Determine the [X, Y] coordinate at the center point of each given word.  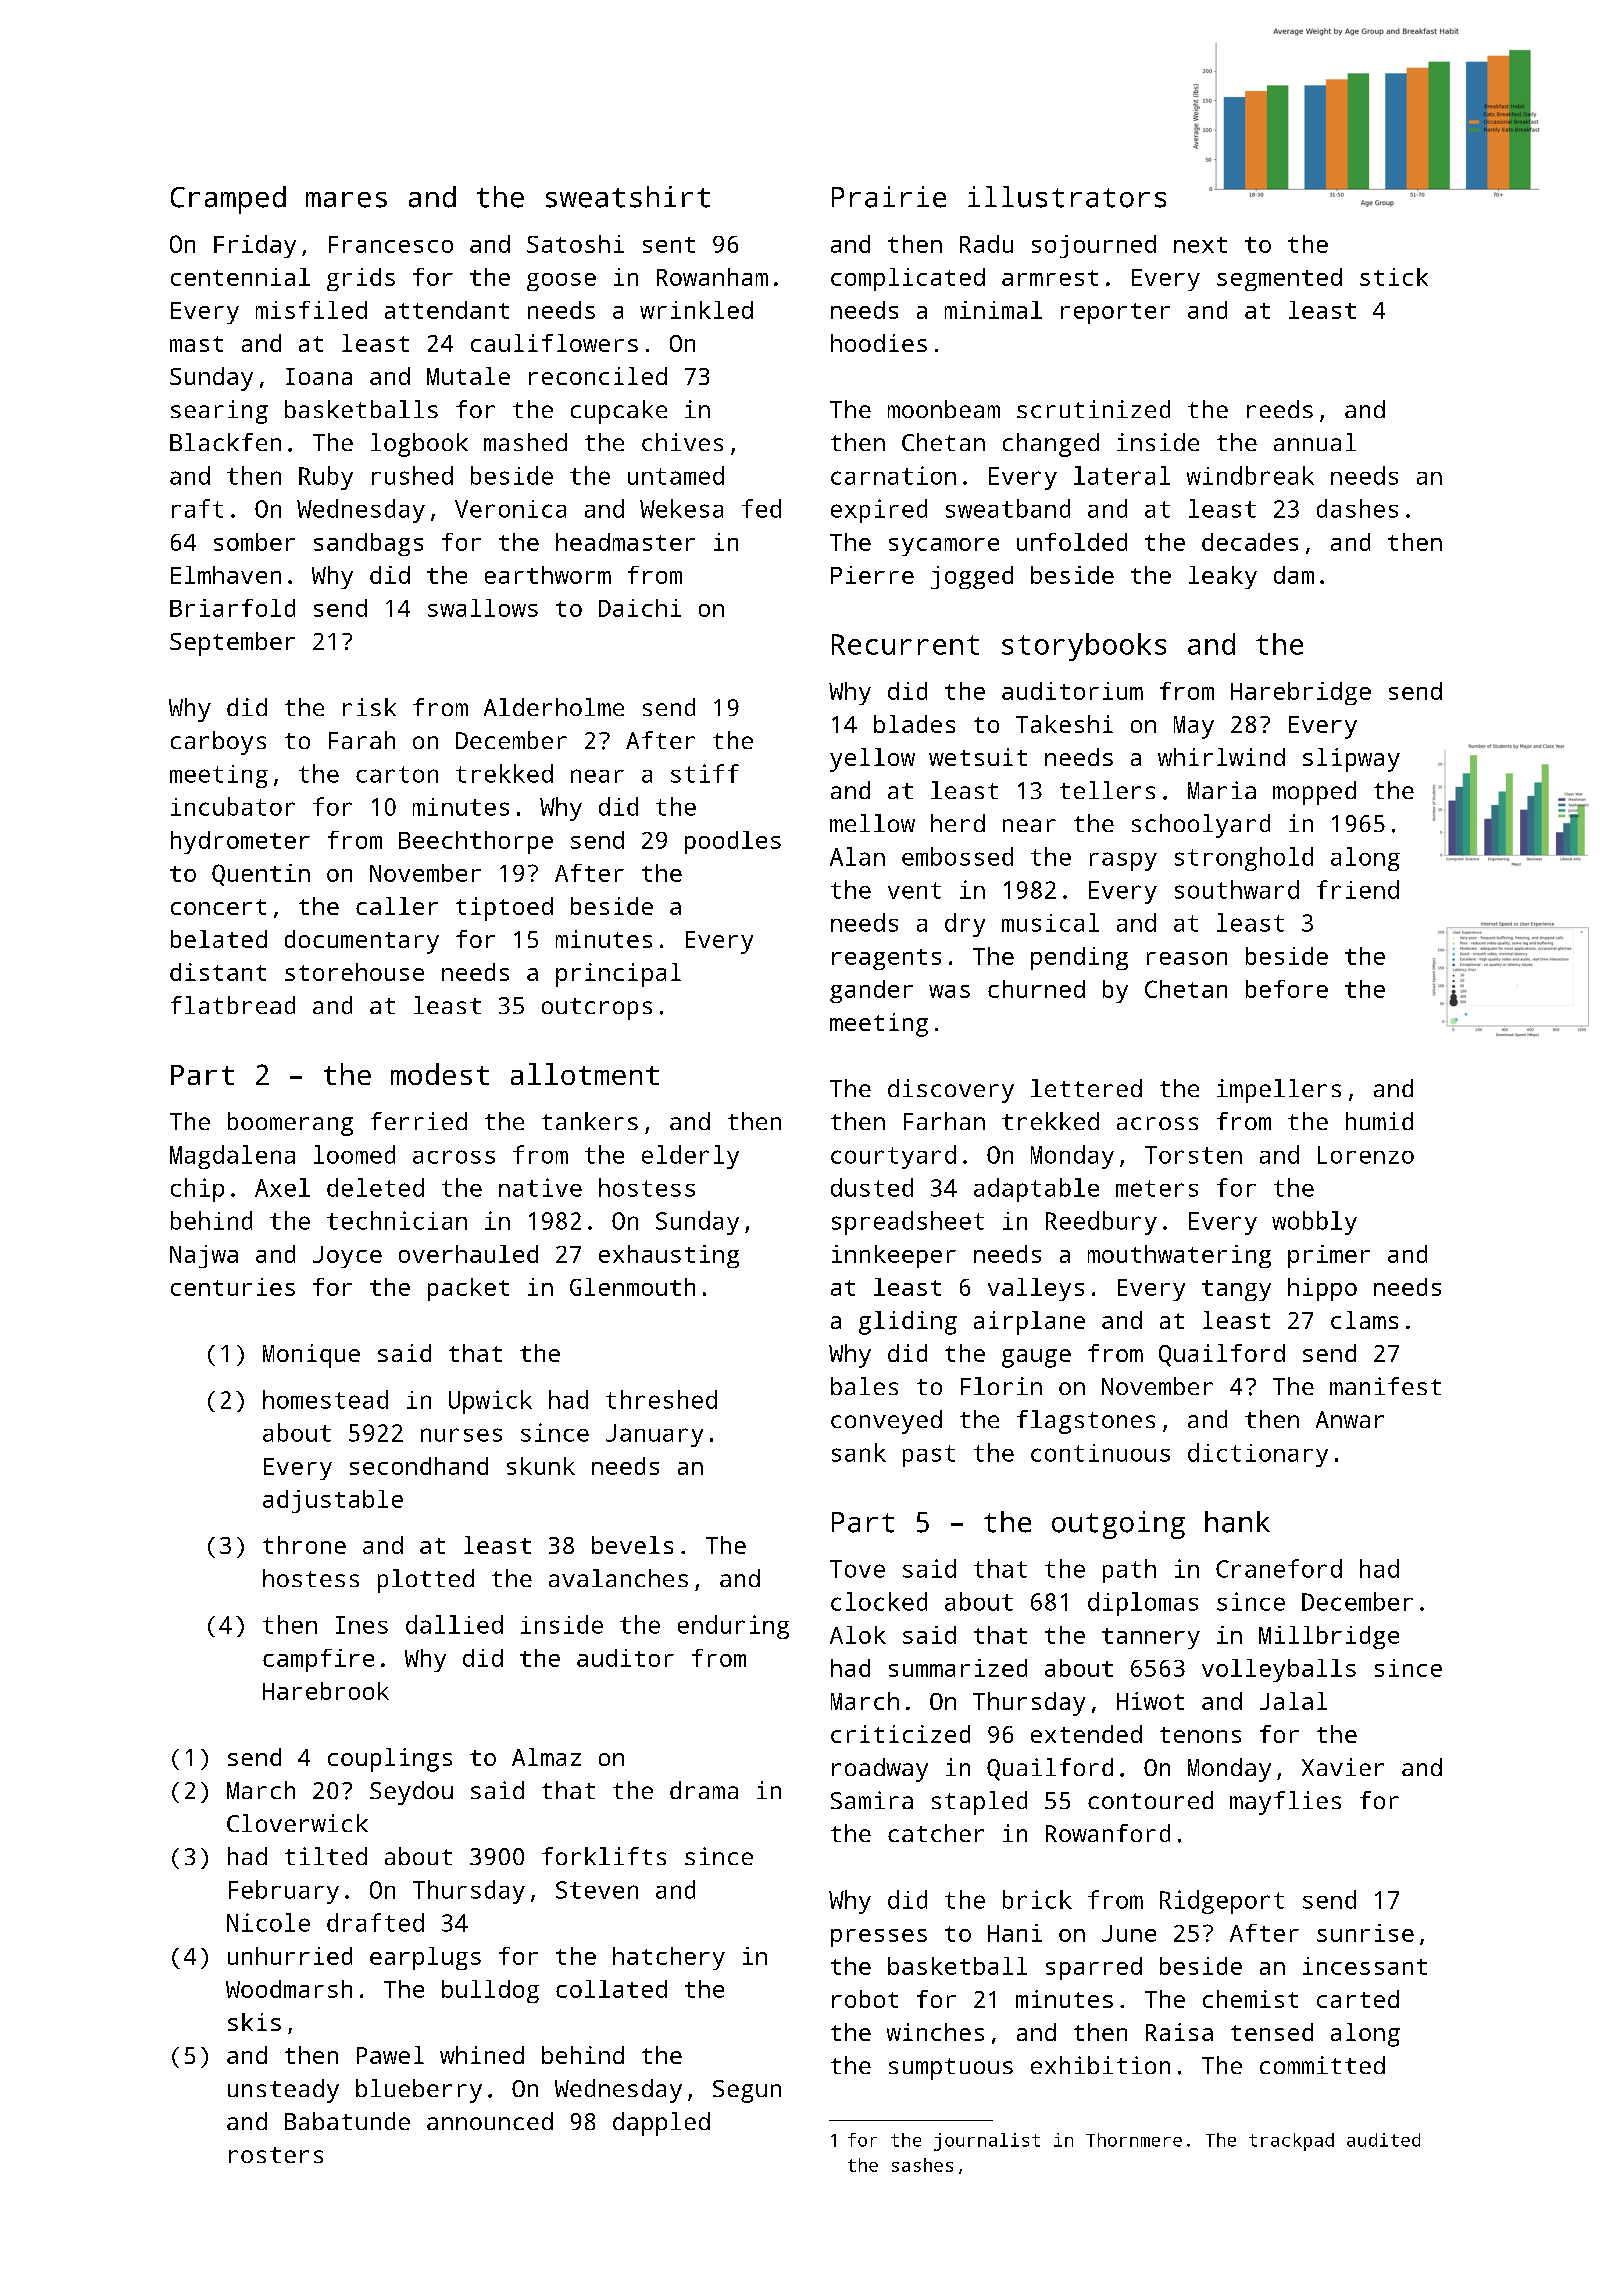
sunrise [1365, 1933]
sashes [922, 2165]
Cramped [228, 200]
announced [490, 2121]
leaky [1223, 577]
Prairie [889, 197]
